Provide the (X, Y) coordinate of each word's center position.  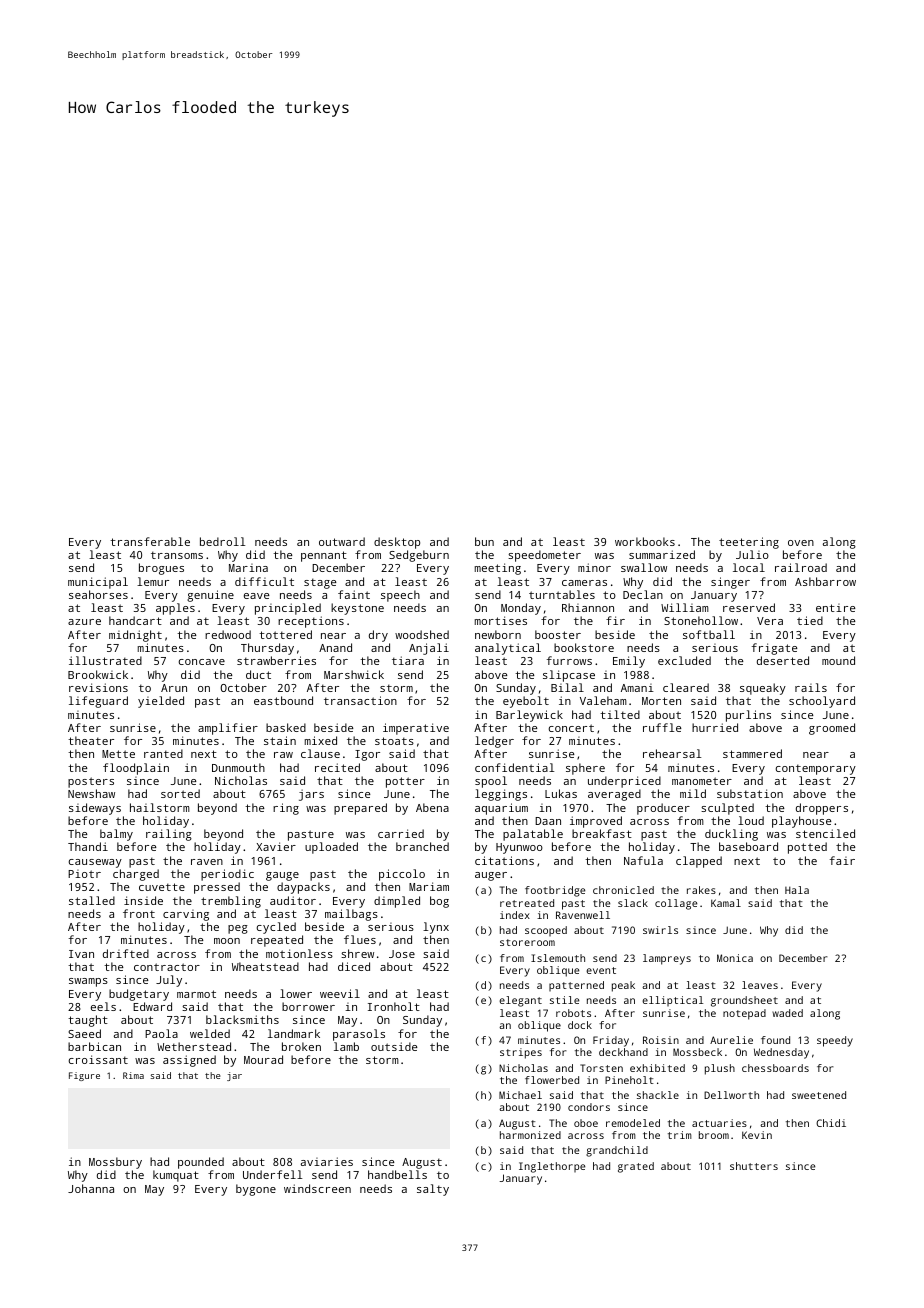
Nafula (643, 860)
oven (801, 543)
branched (422, 846)
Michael (520, 1095)
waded (787, 1013)
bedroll (222, 541)
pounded (201, 1163)
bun (484, 541)
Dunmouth (238, 767)
